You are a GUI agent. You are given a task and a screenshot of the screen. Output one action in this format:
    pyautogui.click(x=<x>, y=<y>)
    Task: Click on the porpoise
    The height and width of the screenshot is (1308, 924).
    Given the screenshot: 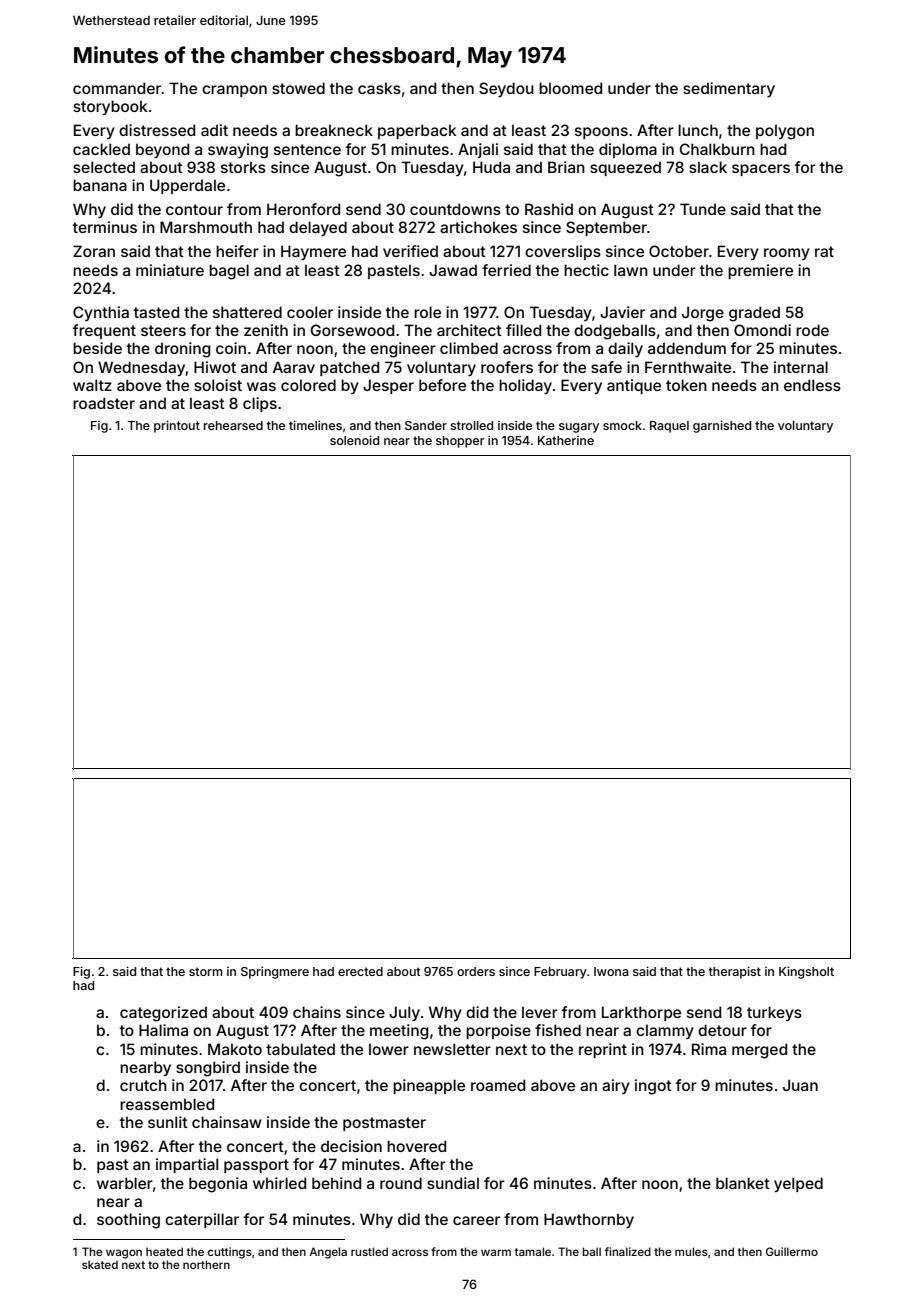 What is the action you would take?
    pyautogui.click(x=498, y=1031)
